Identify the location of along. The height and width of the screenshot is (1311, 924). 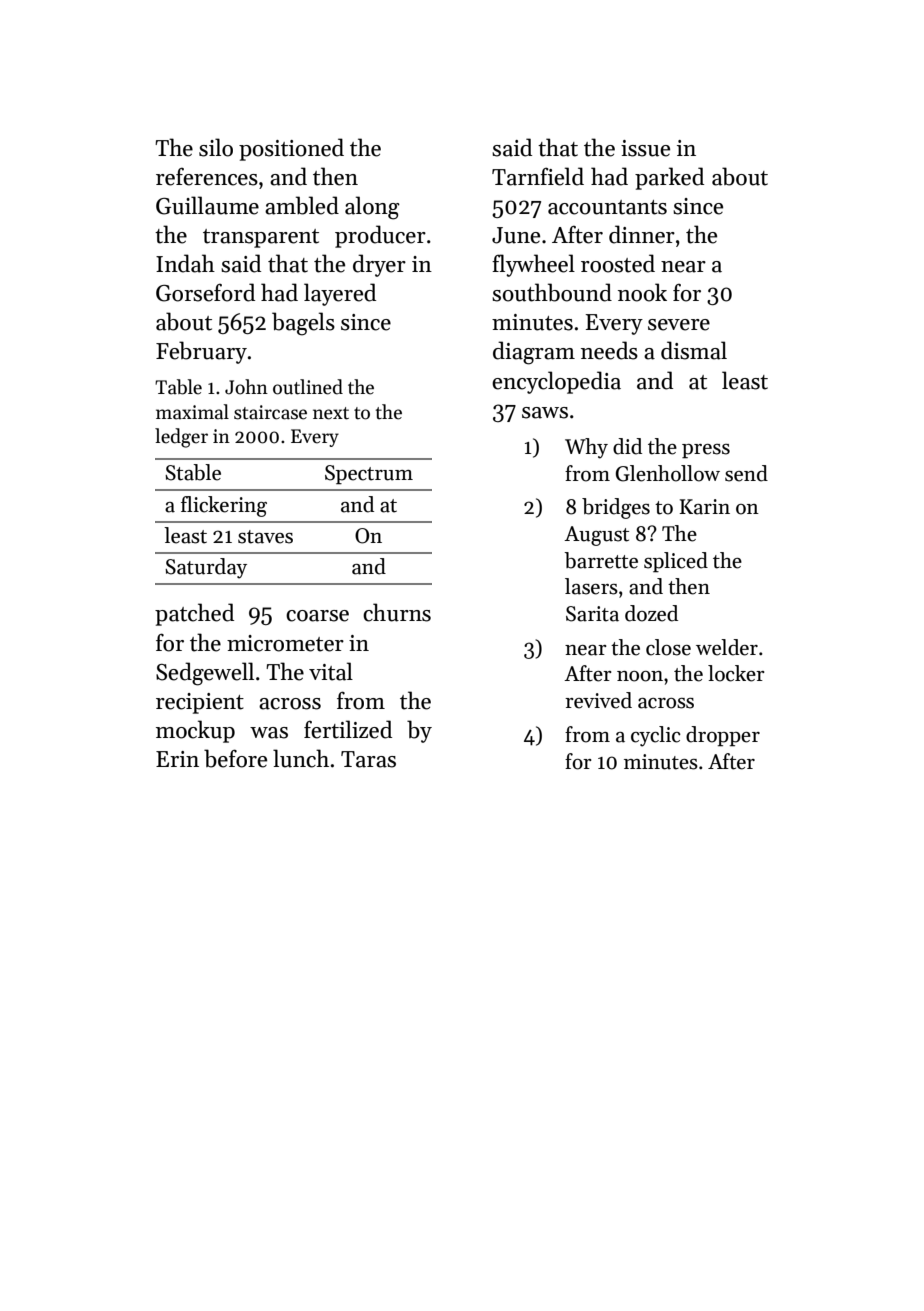
(372, 208).
